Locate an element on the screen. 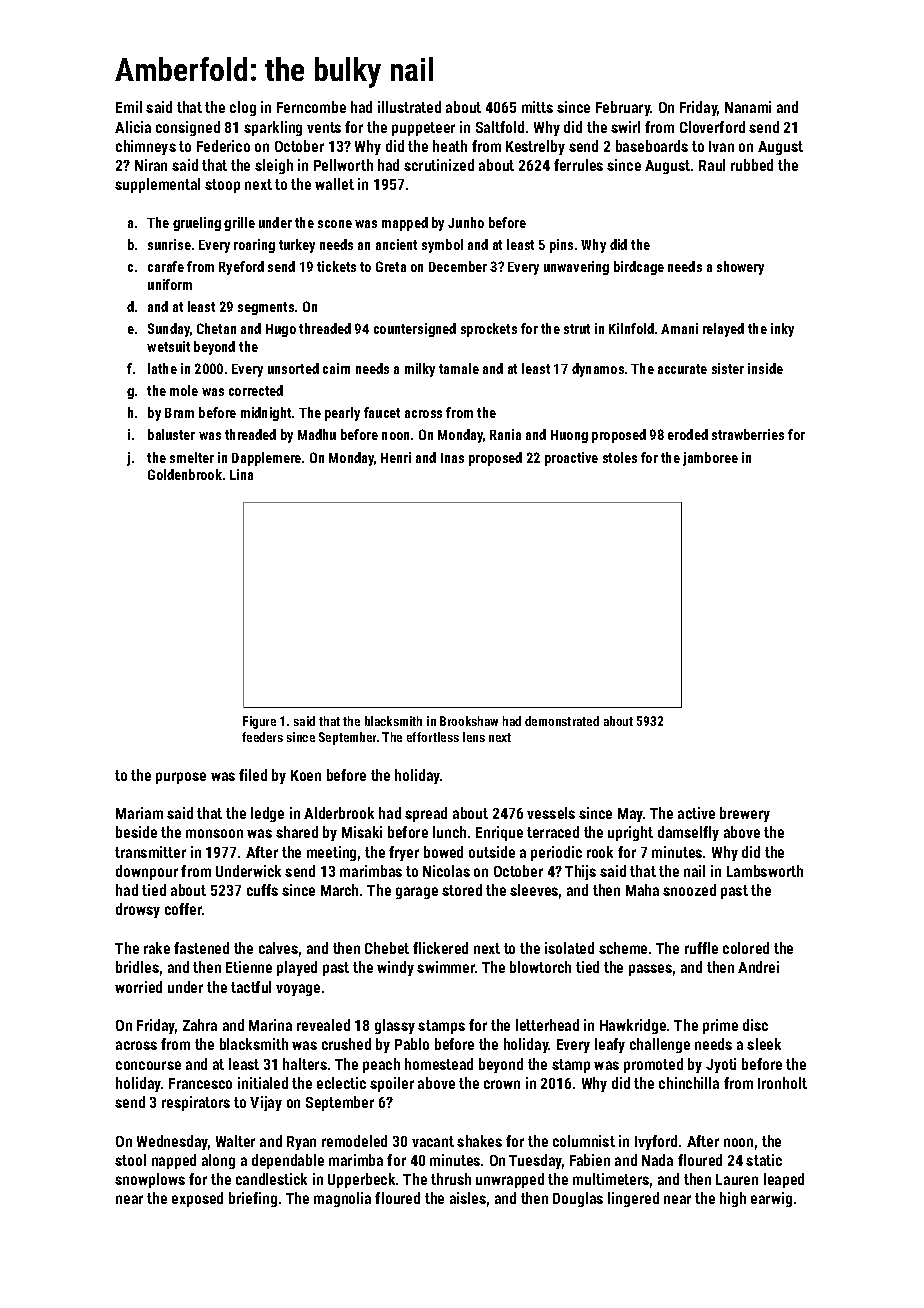 Image resolution: width=924 pixels, height=1308 pixels. aisles is located at coordinates (468, 1198).
